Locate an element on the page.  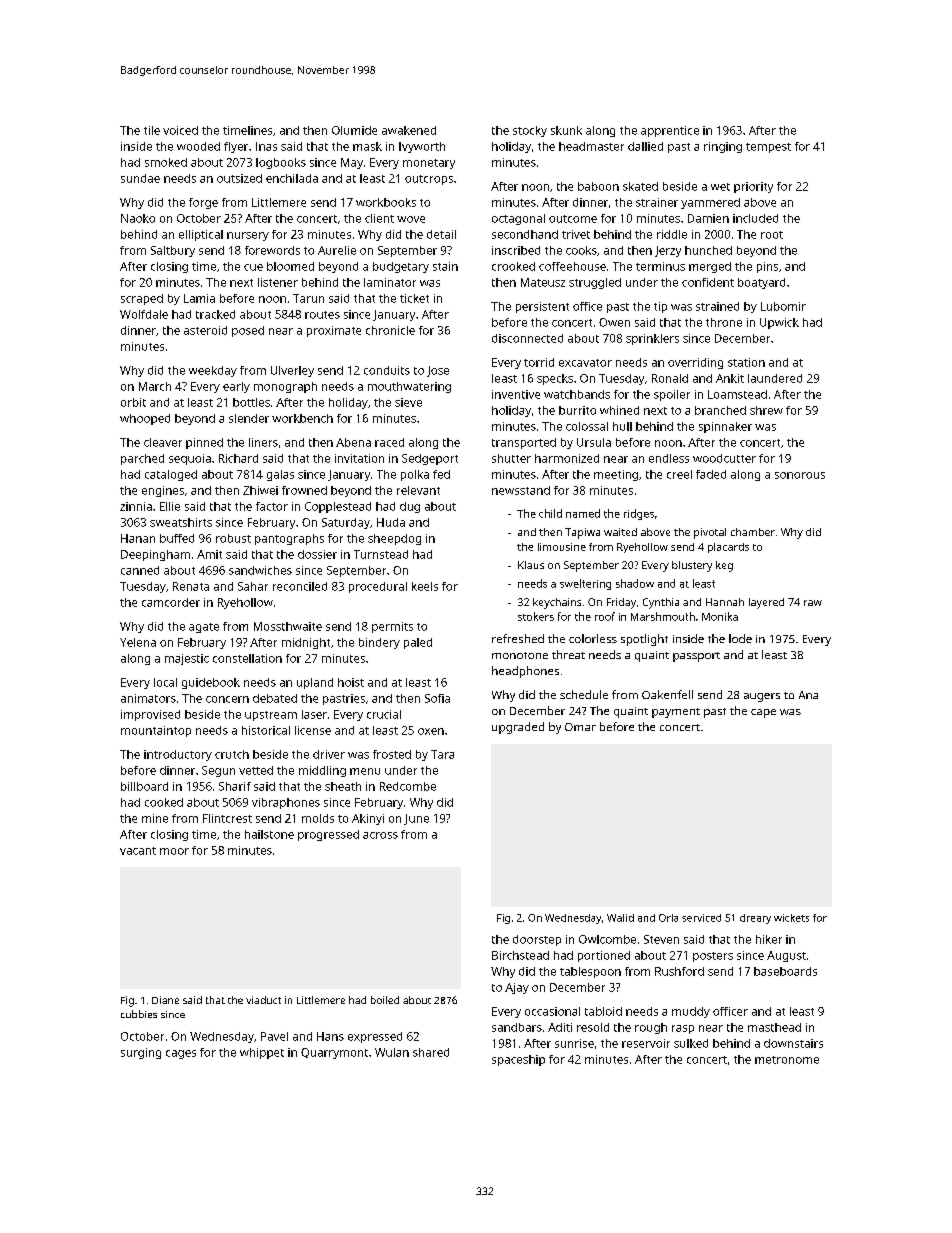
mine is located at coordinates (155, 818).
